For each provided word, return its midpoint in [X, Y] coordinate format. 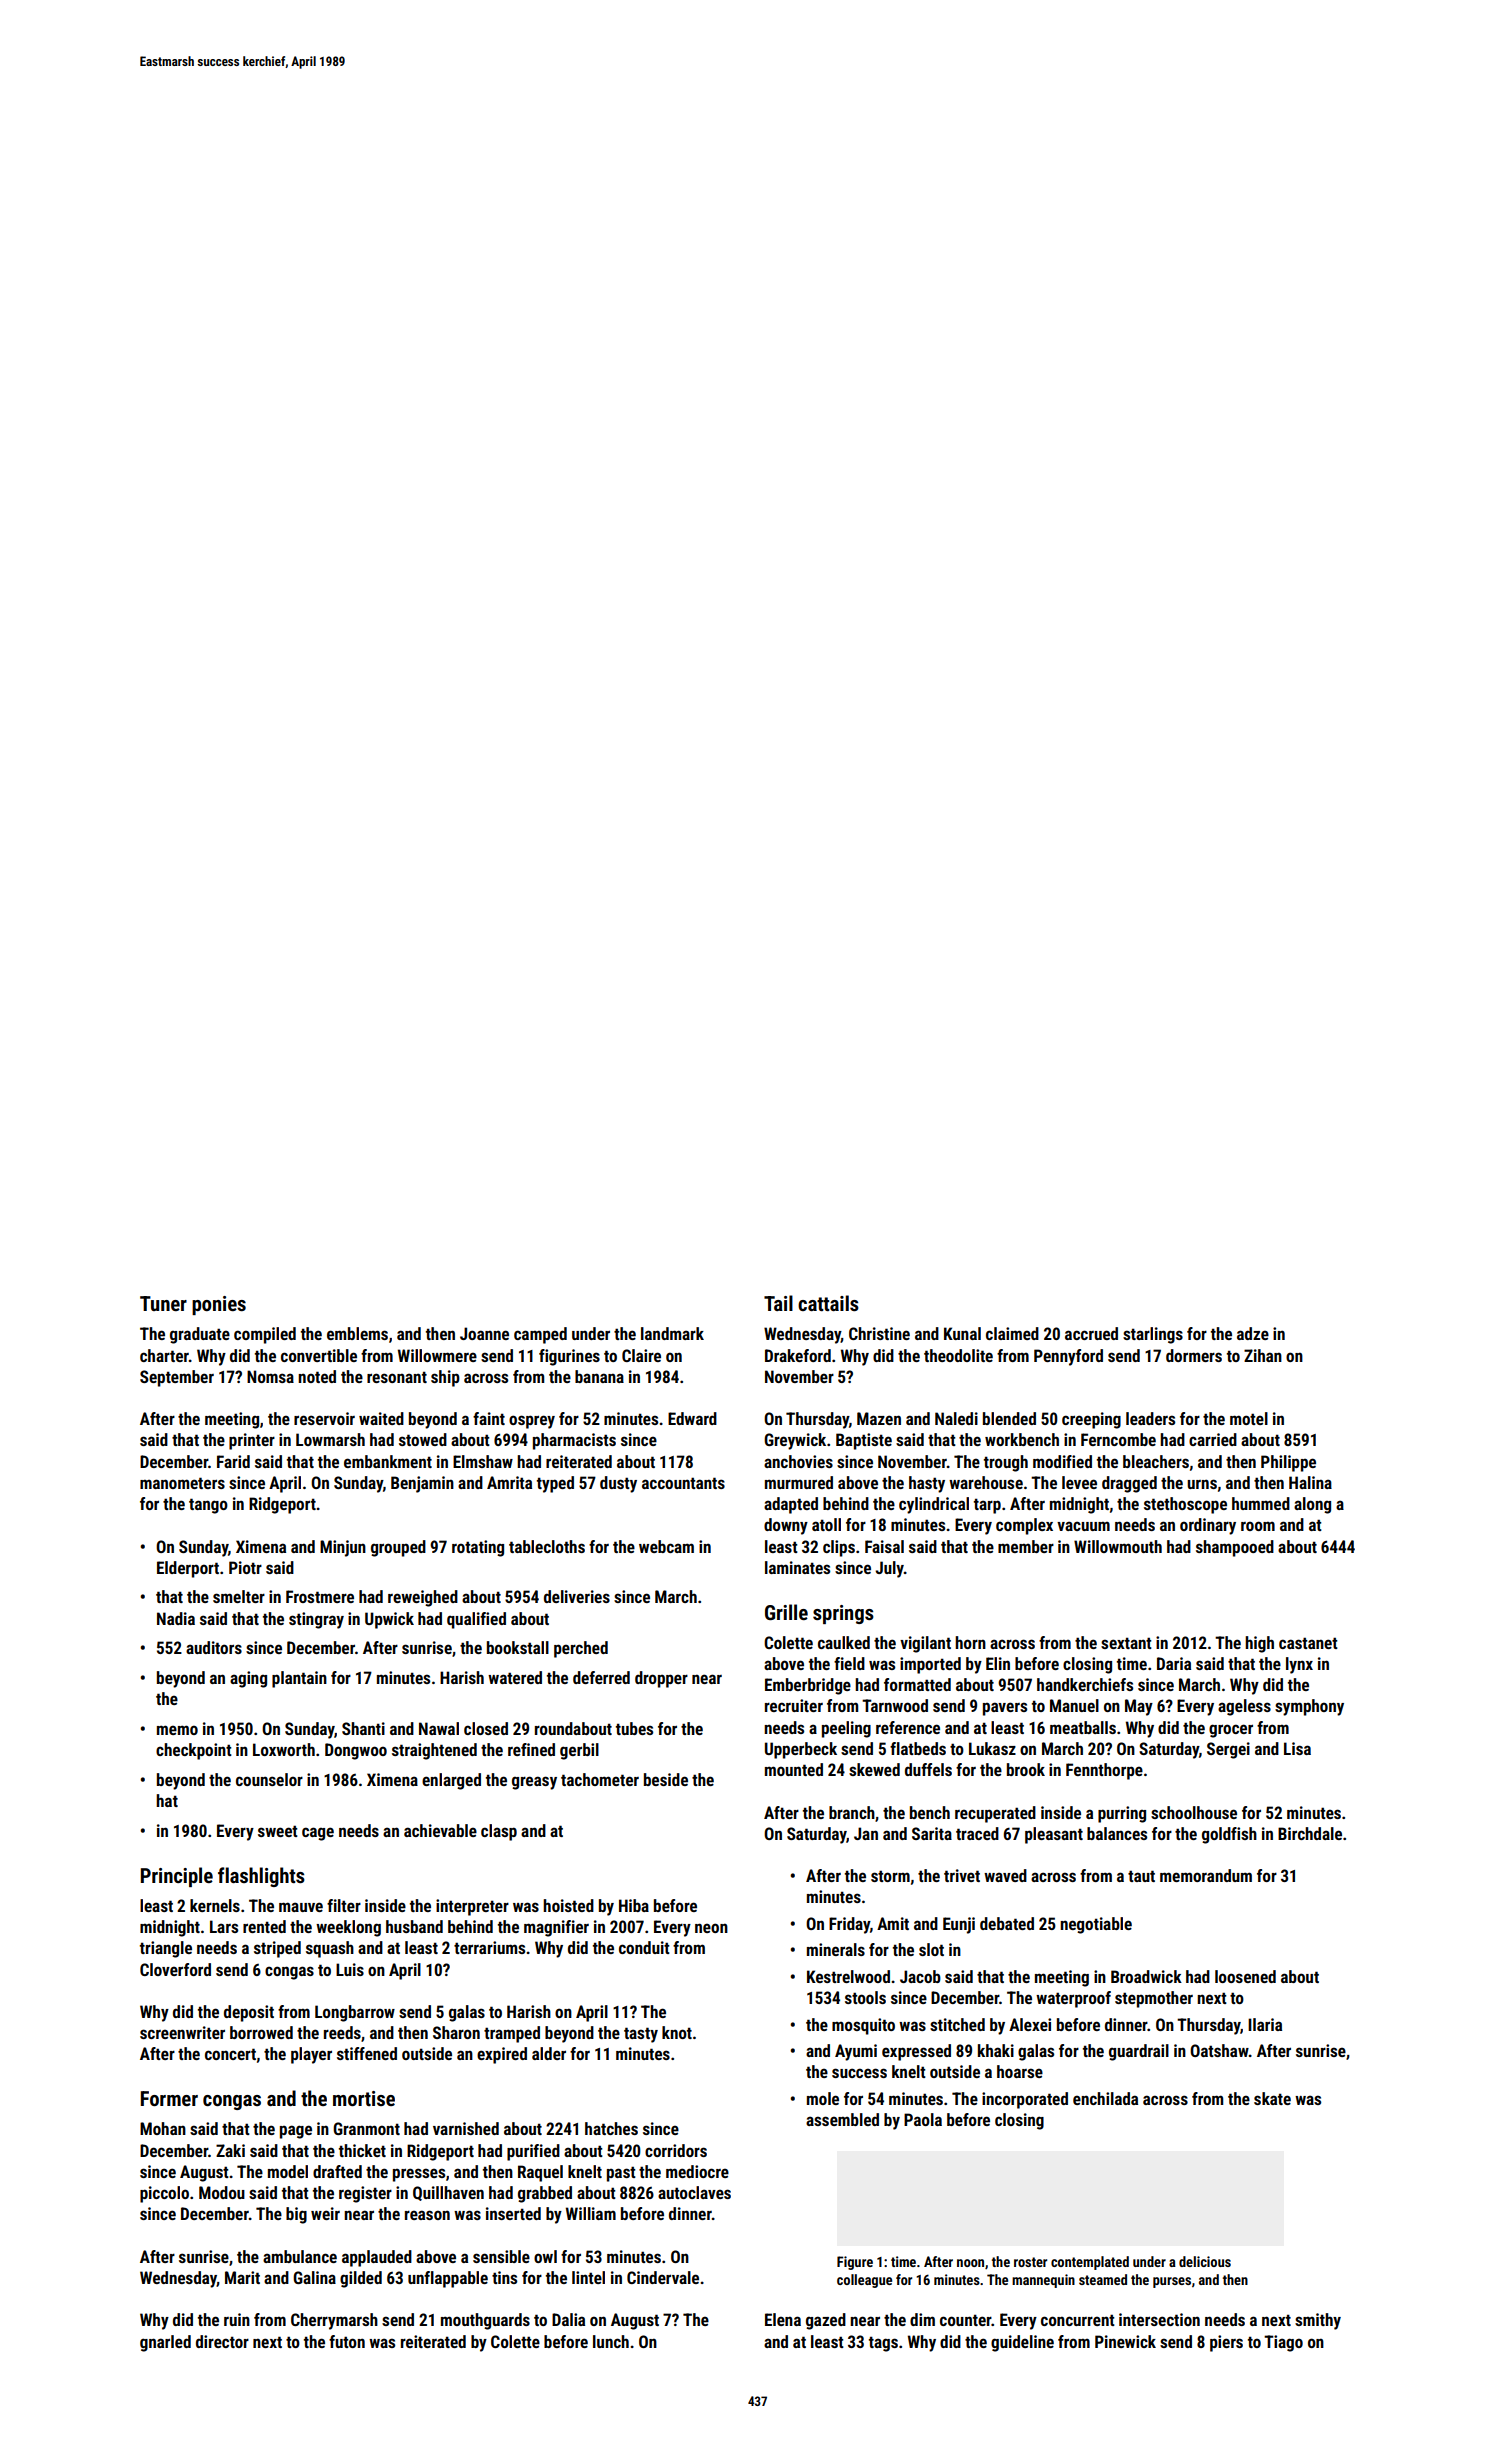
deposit [249, 2013]
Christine [879, 1333]
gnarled [165, 2343]
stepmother [1154, 1999]
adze [1253, 1333]
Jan [866, 1833]
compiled [265, 1335]
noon [970, 2263]
